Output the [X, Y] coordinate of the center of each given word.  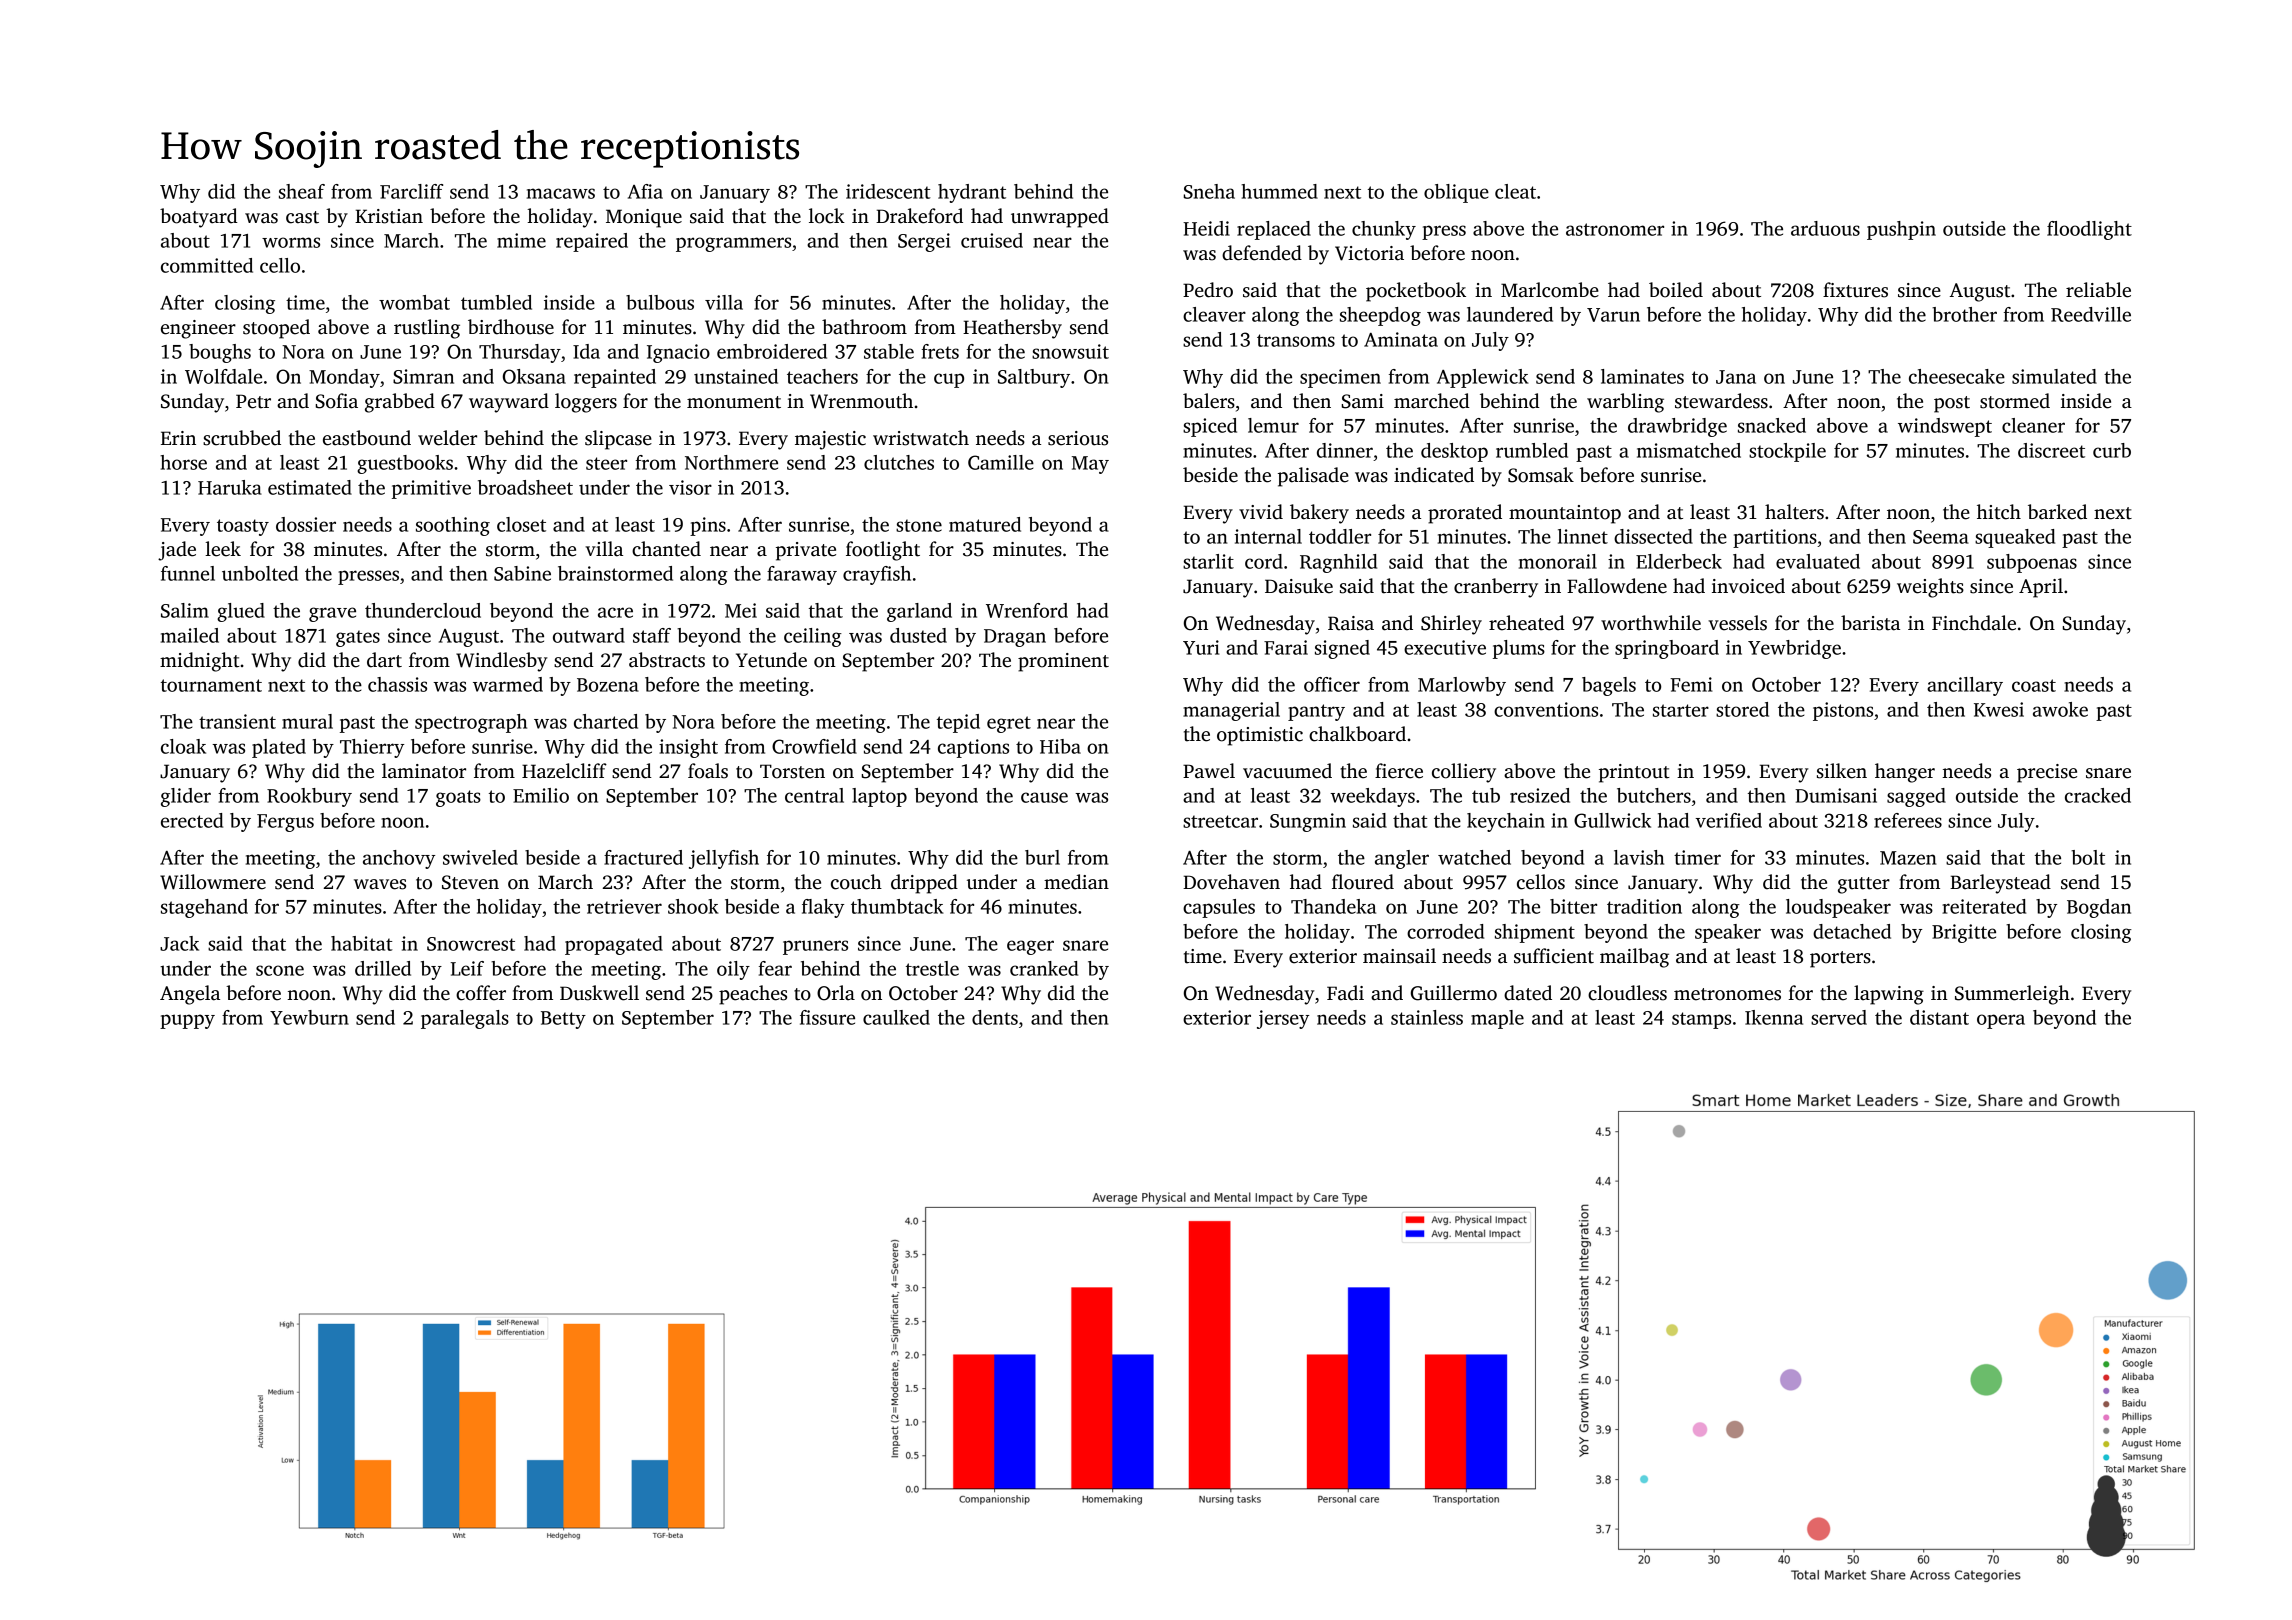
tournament [211, 685]
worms [291, 242]
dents [995, 1017]
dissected [1653, 536]
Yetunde [771, 660]
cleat [1515, 191]
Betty [563, 1020]
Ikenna [1774, 1017]
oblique [1456, 193]
